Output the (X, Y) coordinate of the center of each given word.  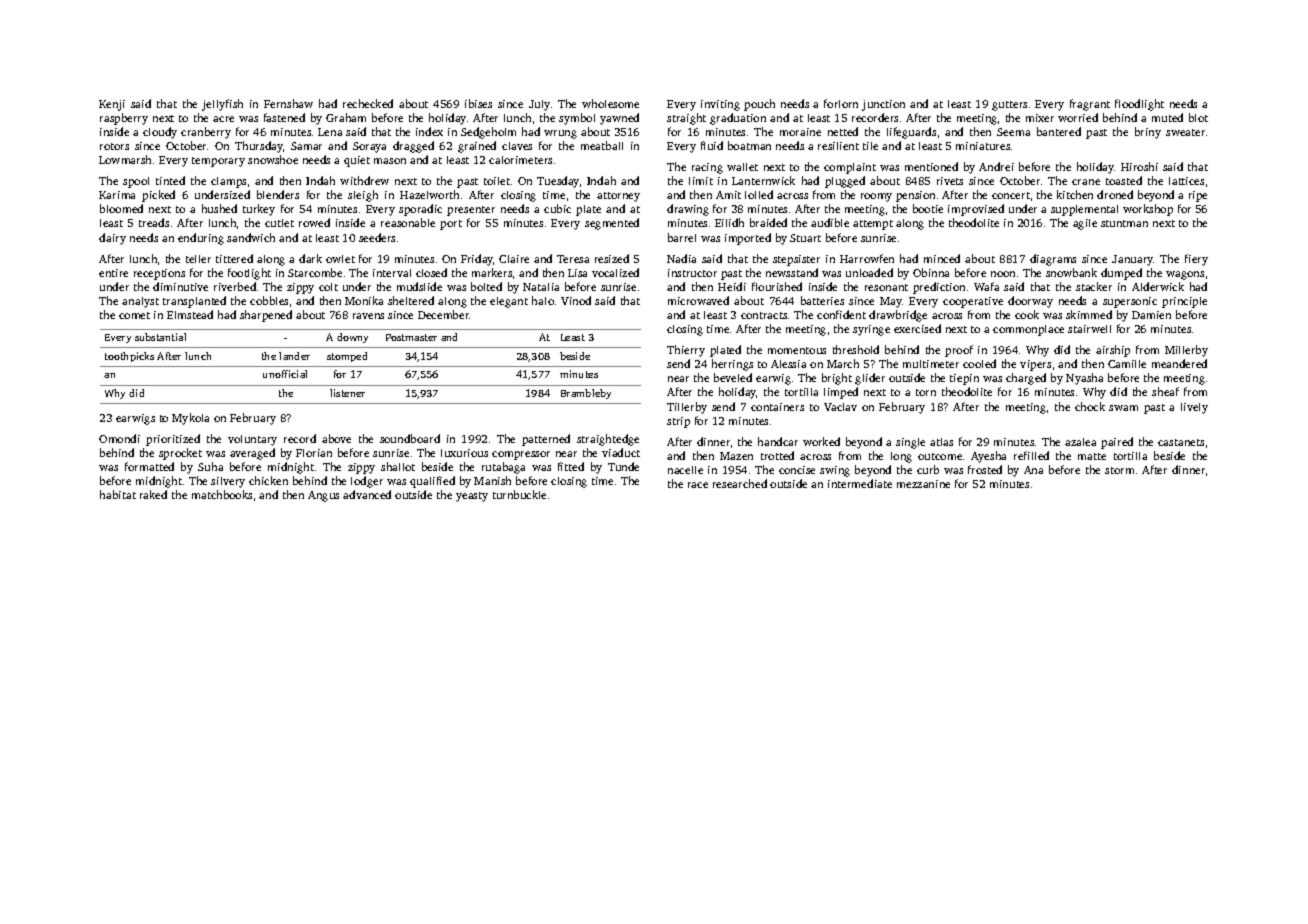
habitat (118, 494)
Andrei (996, 166)
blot (1198, 117)
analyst (140, 302)
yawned (619, 119)
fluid (712, 145)
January (1133, 260)
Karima (117, 195)
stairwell (1089, 329)
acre (223, 119)
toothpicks (129, 357)
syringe (871, 330)
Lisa (577, 273)
